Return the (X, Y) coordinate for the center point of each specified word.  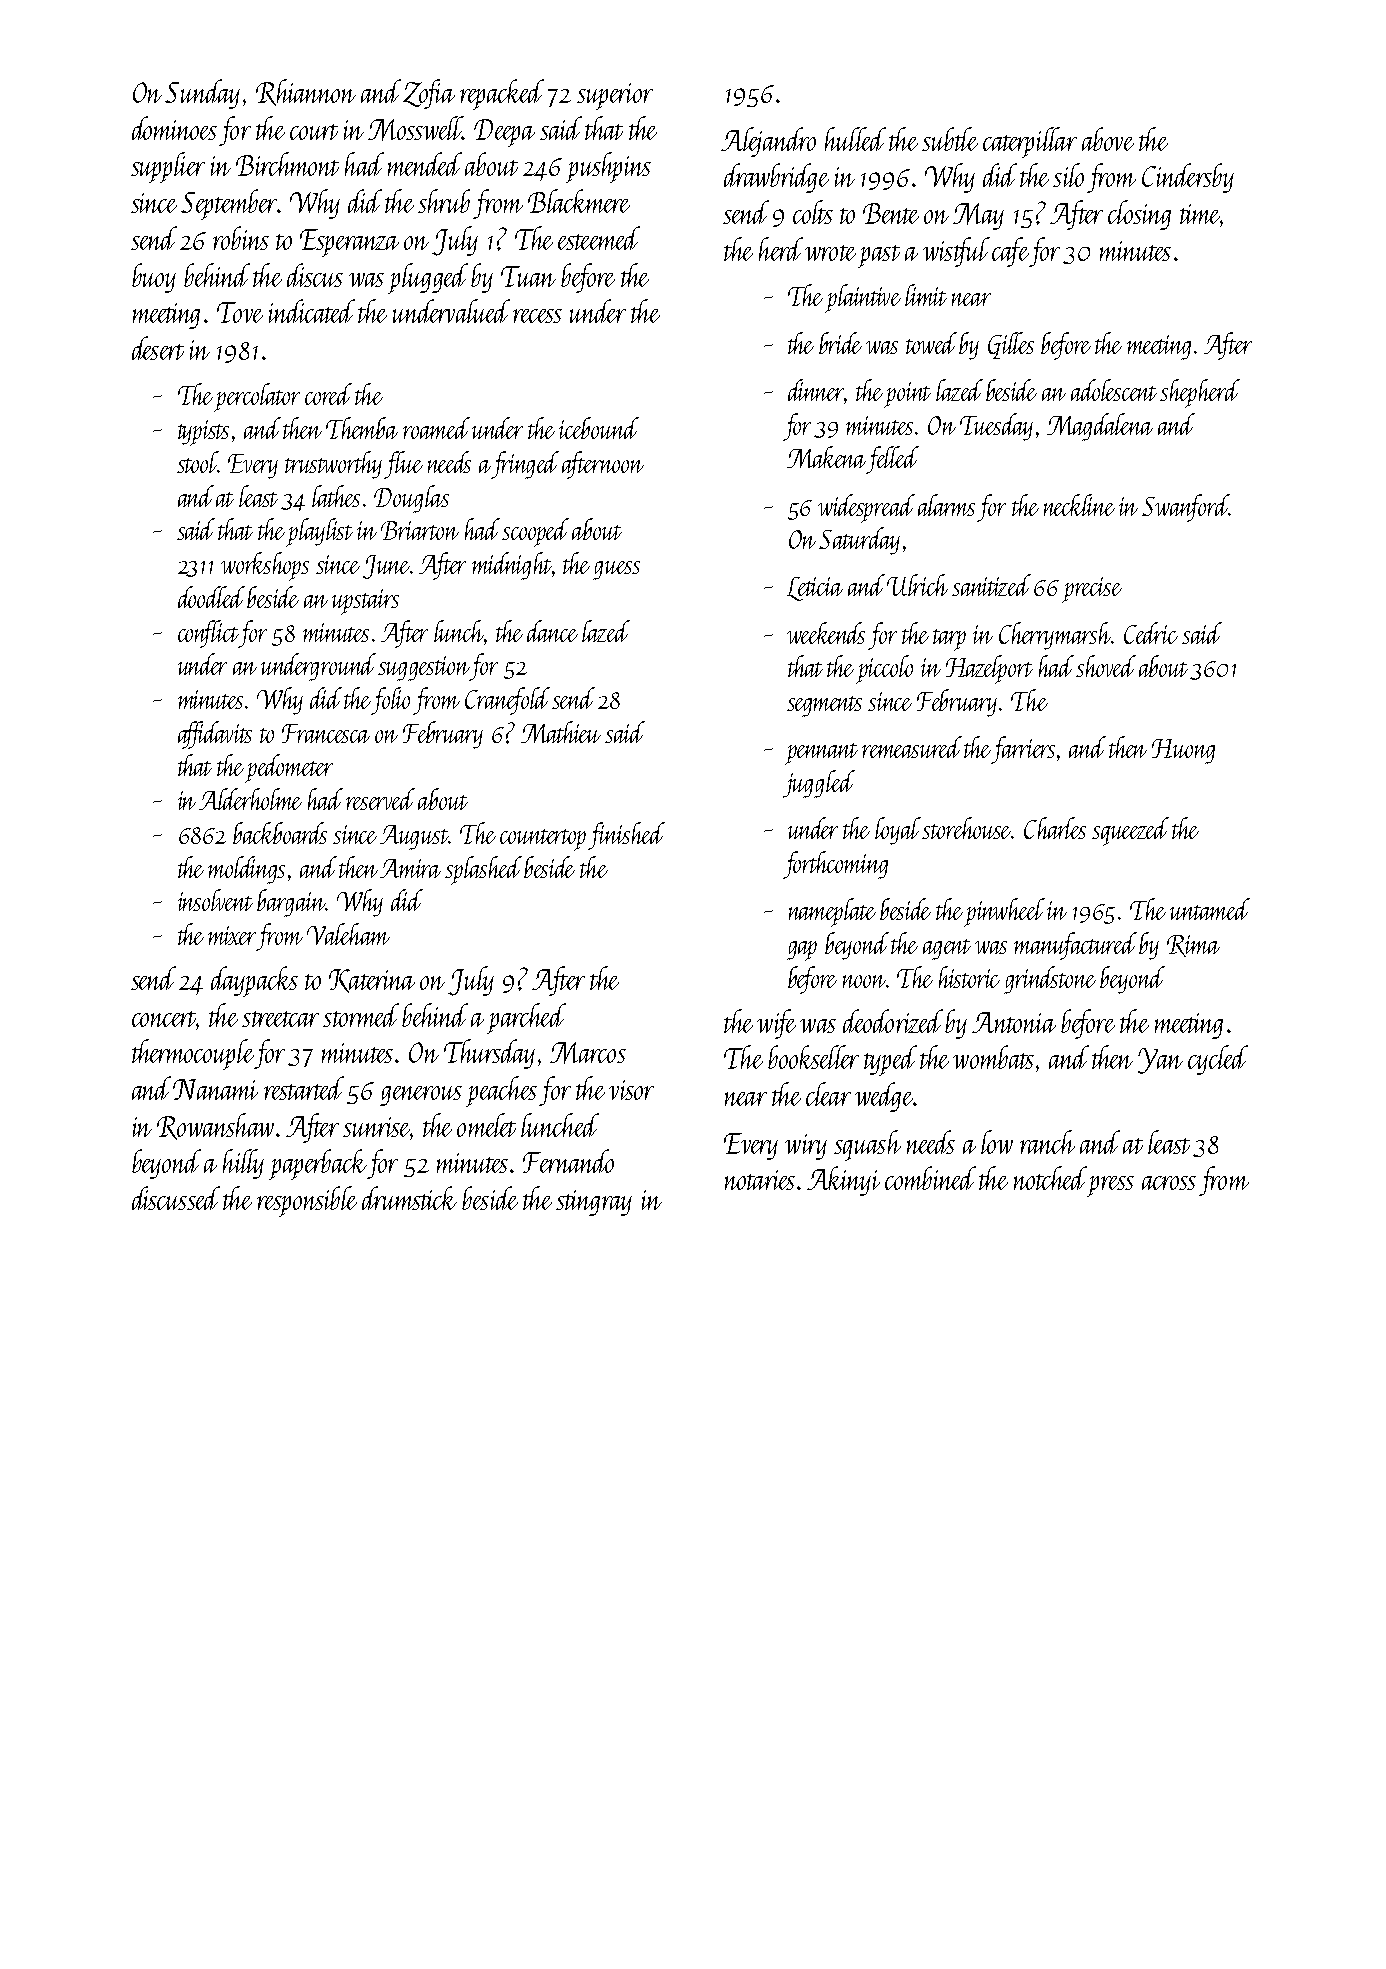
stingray (594, 1203)
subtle (950, 139)
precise (1092, 590)
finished (626, 836)
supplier (168, 167)
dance (552, 631)
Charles (1055, 828)
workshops (265, 566)
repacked (502, 94)
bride (840, 343)
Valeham (348, 934)
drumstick (409, 1198)
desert (158, 348)
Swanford (1185, 508)
